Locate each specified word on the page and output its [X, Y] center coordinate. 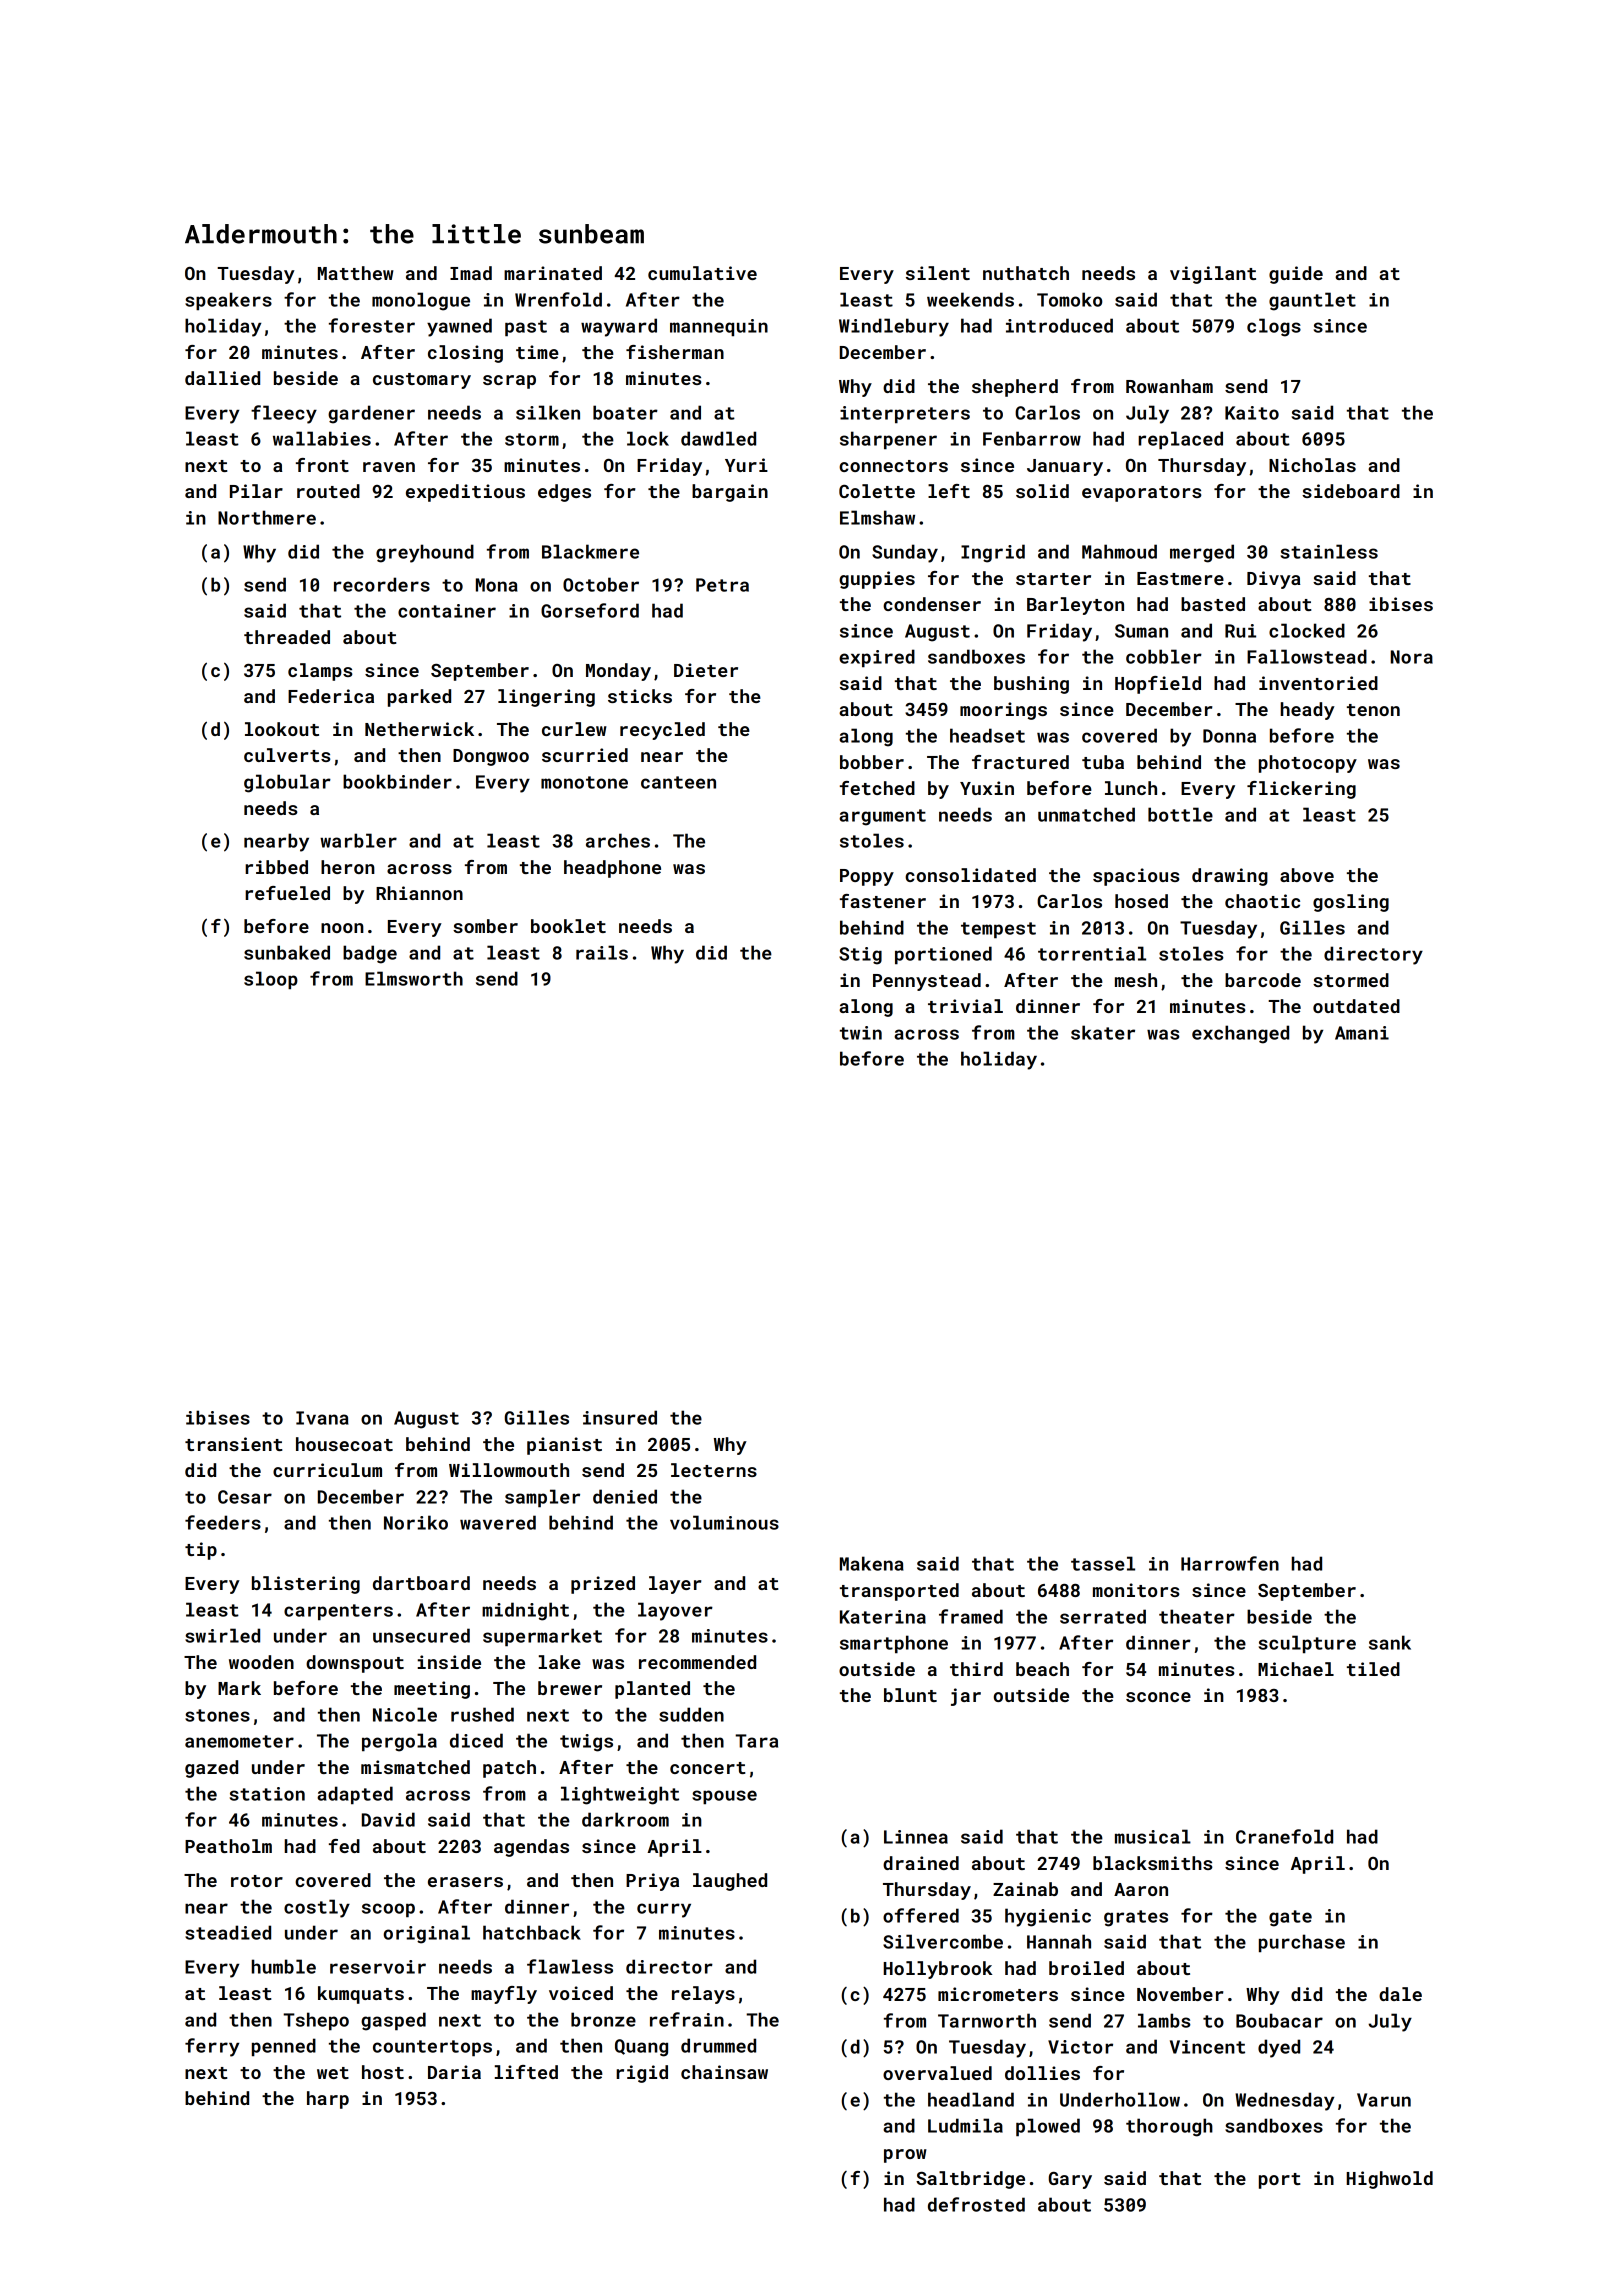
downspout [355, 1664]
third [976, 1669]
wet [333, 2073]
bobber [872, 762]
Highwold [1390, 2180]
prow [905, 2156]
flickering [1301, 790]
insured [620, 1417]
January [1065, 467]
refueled [287, 893]
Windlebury [894, 327]
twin [861, 1033]
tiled [1373, 1669]
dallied [222, 378]
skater [1103, 1032]
